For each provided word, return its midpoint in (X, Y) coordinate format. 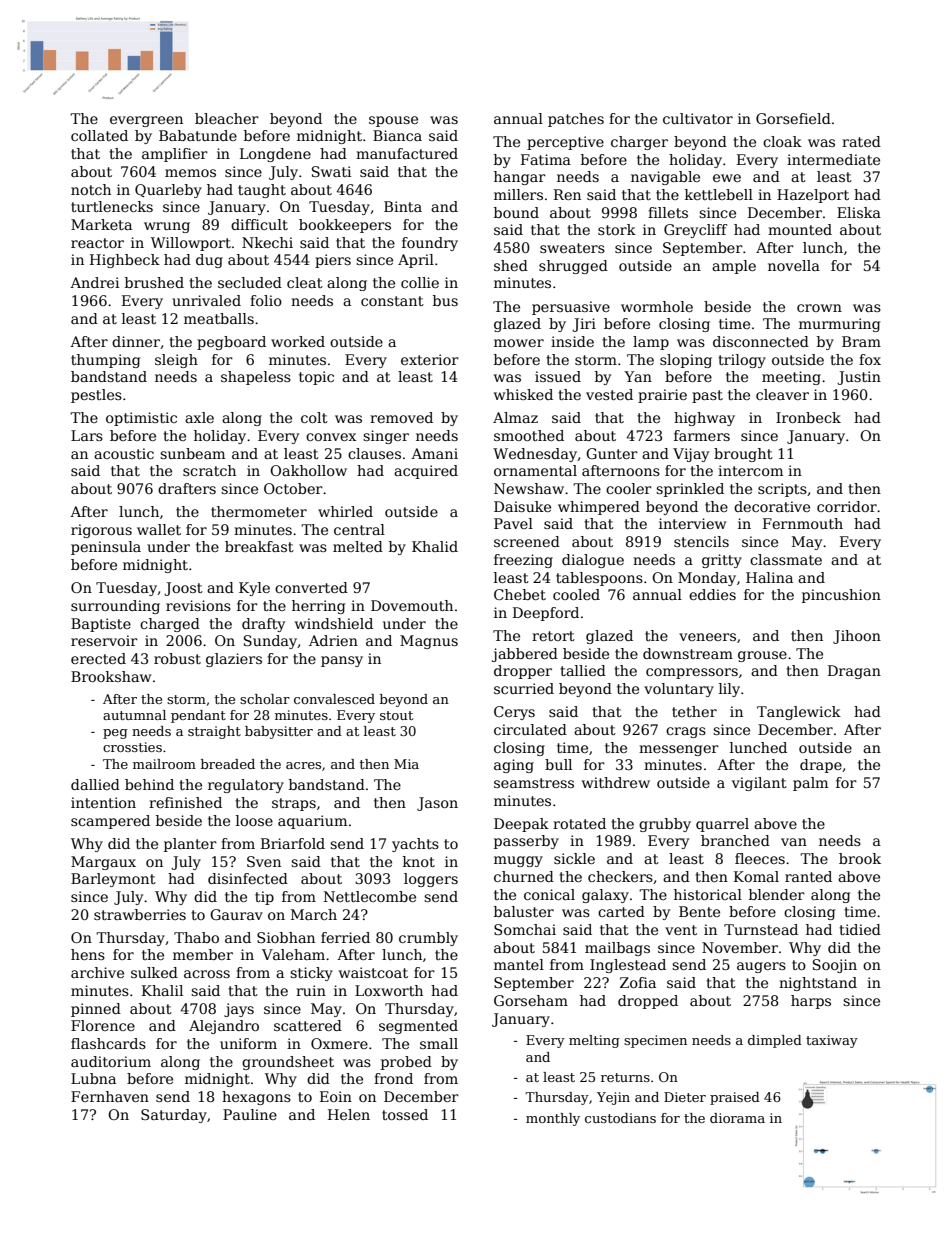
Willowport (191, 244)
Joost (183, 589)
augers (761, 967)
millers (518, 194)
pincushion (841, 596)
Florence (103, 1025)
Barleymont (113, 880)
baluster (524, 911)
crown (819, 308)
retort (553, 636)
